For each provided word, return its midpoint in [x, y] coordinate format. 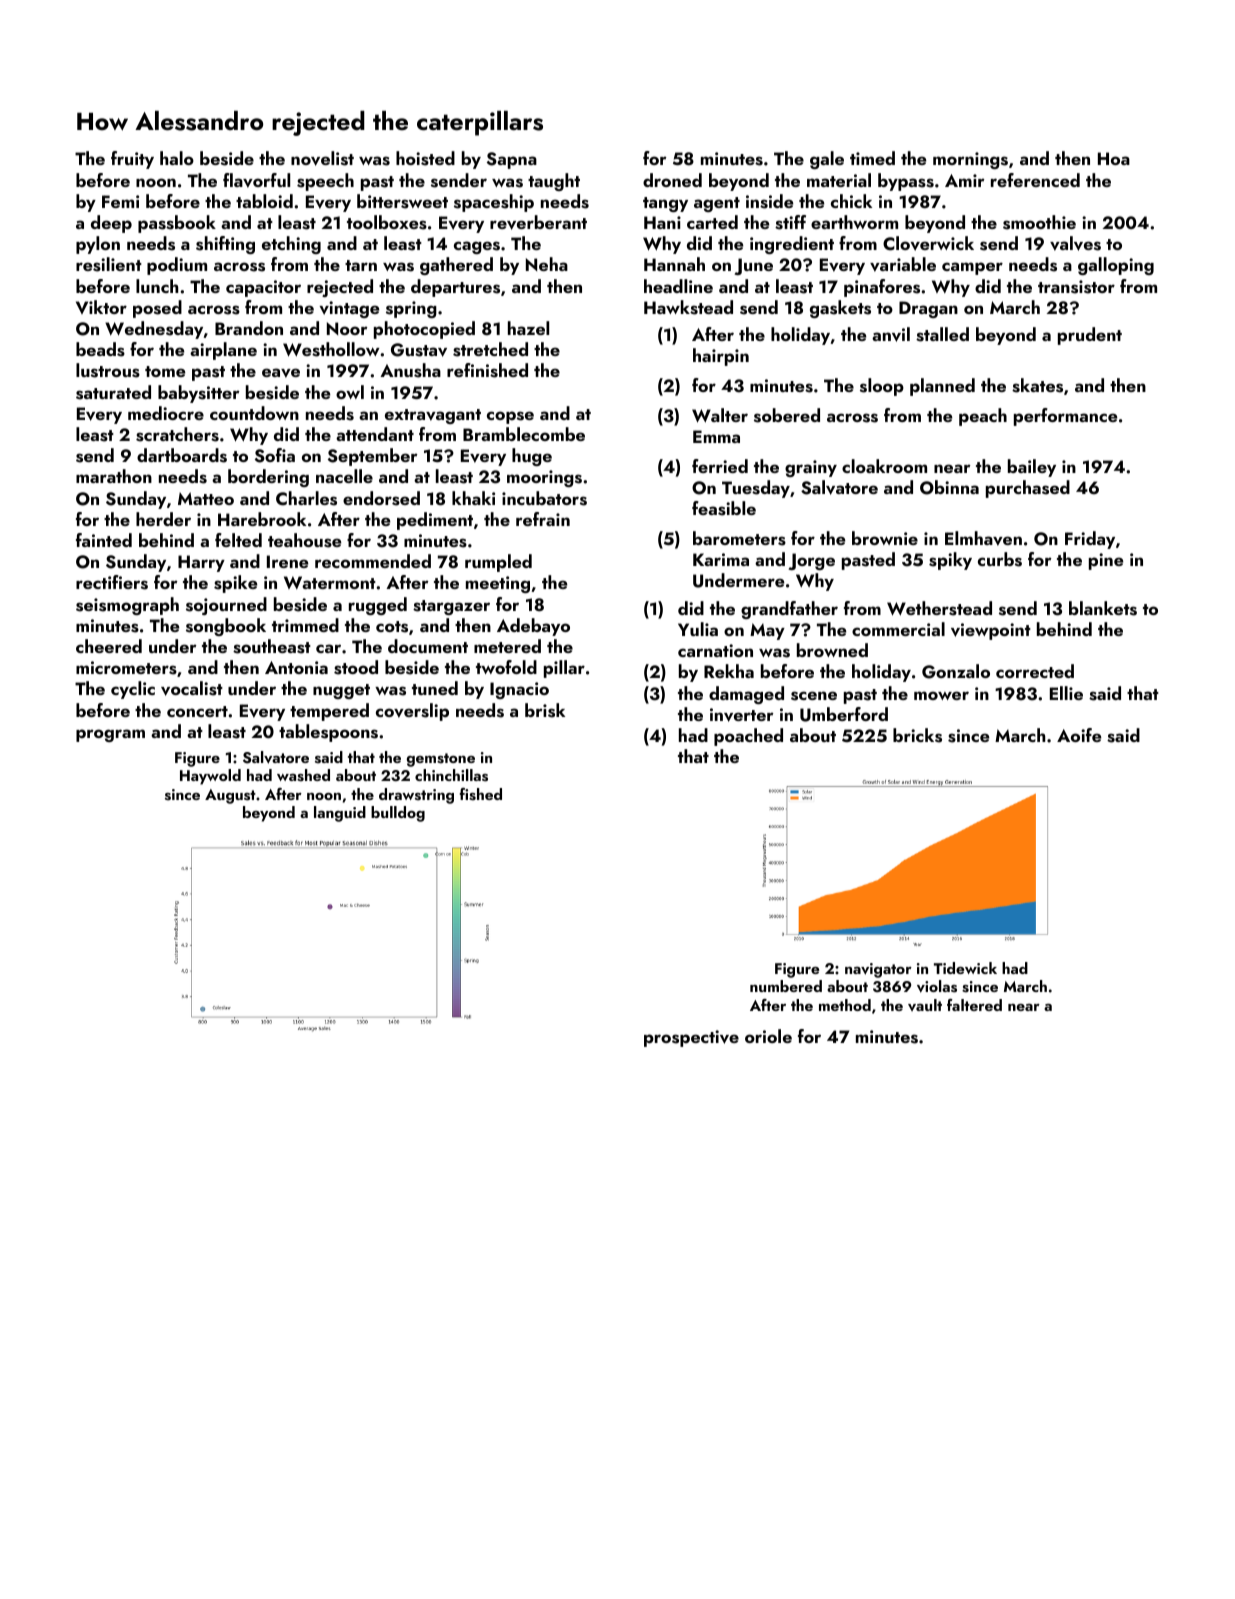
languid [340, 814]
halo [177, 158]
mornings [970, 160]
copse [510, 417]
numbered [786, 986]
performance [1065, 417]
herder [163, 519]
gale [827, 160]
